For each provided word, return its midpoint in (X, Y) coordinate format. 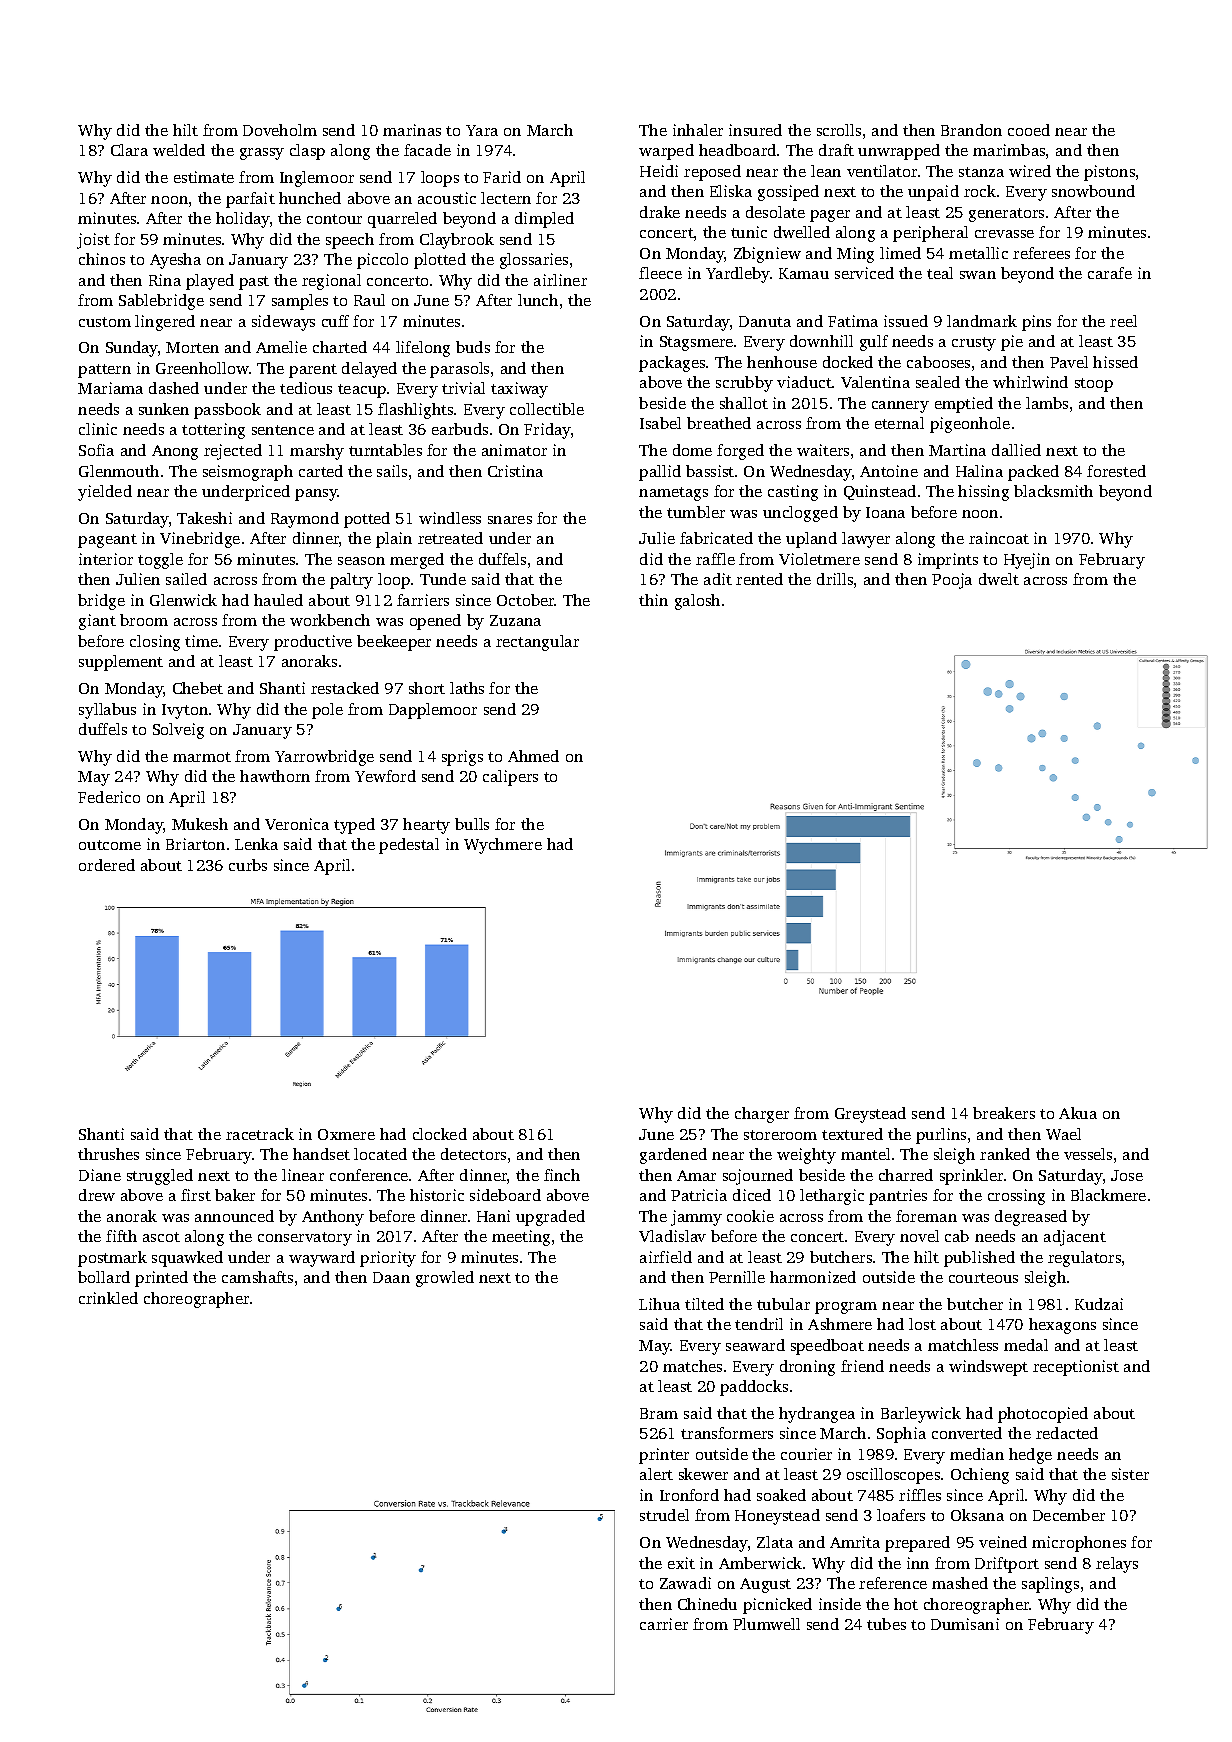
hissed (1115, 362)
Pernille (737, 1277)
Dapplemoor (433, 711)
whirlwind (1030, 382)
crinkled (108, 1298)
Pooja (952, 581)
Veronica (297, 824)
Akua (1078, 1113)
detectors (473, 1154)
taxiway (519, 390)
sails (392, 471)
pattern (104, 371)
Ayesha (175, 261)
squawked (187, 1259)
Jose (1127, 1175)
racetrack (260, 1134)
